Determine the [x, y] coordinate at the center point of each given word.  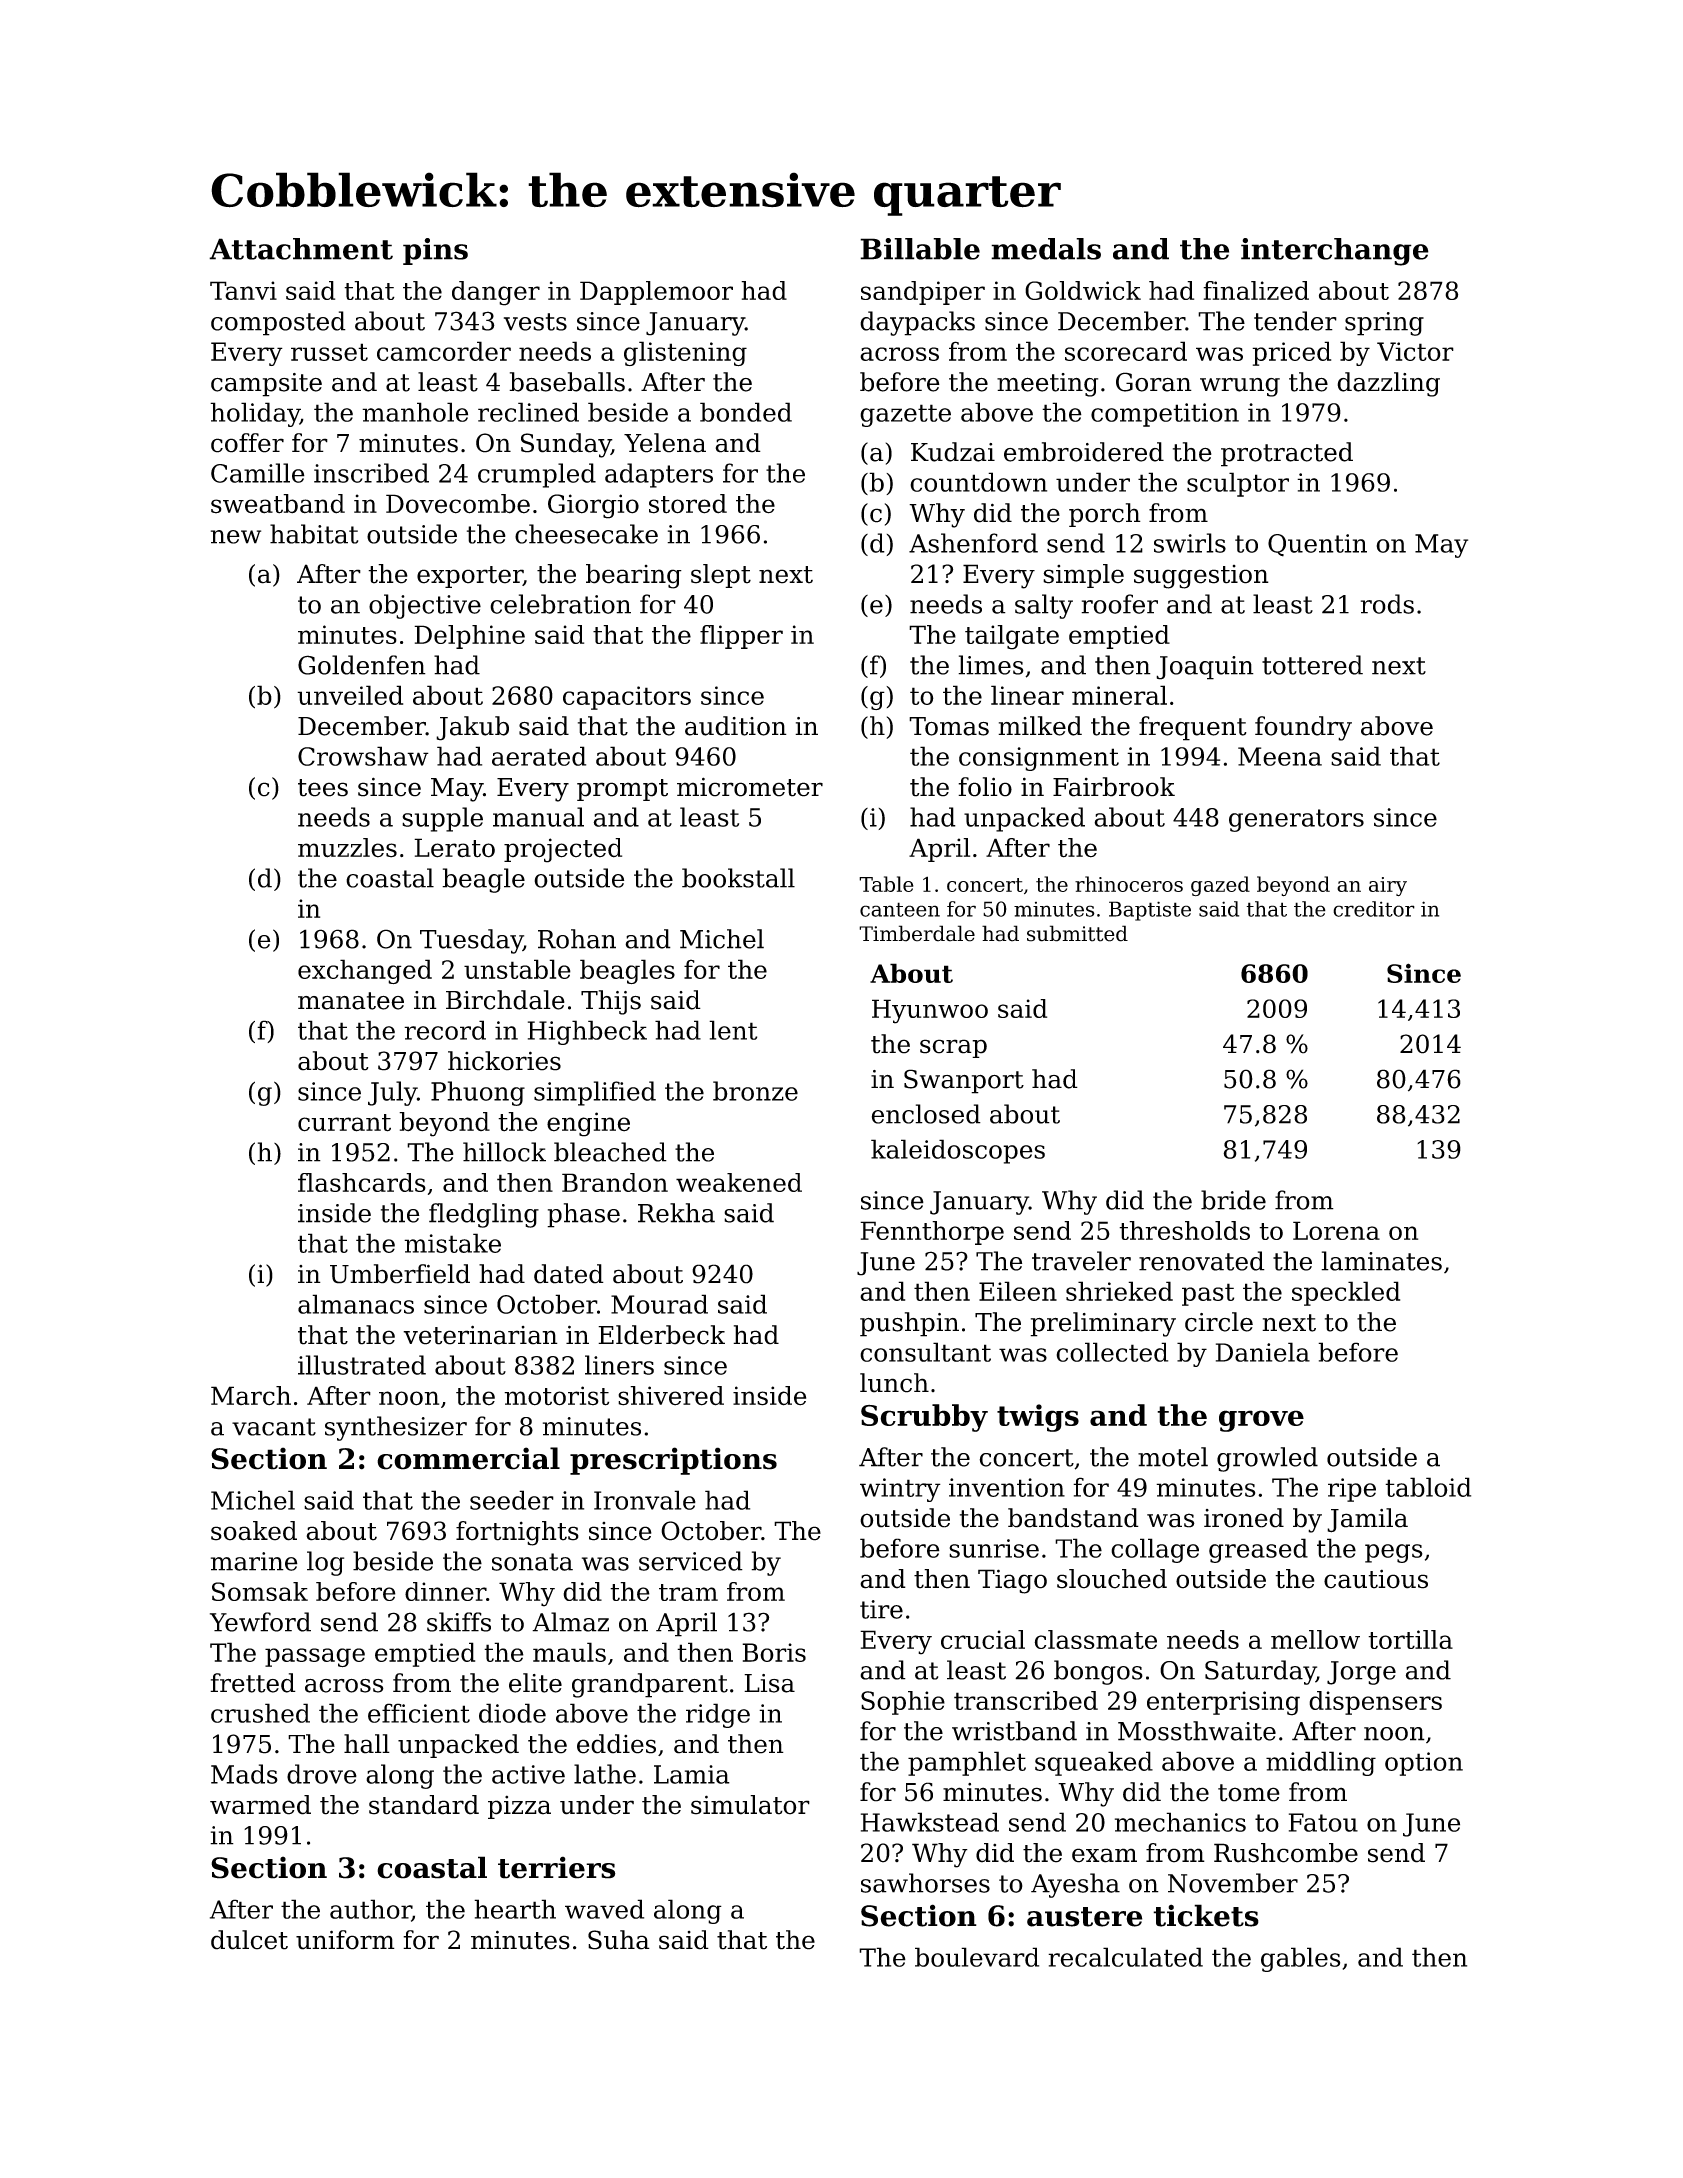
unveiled [350, 695]
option [1424, 1764]
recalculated [1125, 1957]
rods [1387, 604]
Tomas [949, 726]
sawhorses [925, 1883]
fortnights [517, 1533]
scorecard [1126, 351]
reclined [528, 412]
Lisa [769, 1683]
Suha [619, 1940]
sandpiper [923, 293]
